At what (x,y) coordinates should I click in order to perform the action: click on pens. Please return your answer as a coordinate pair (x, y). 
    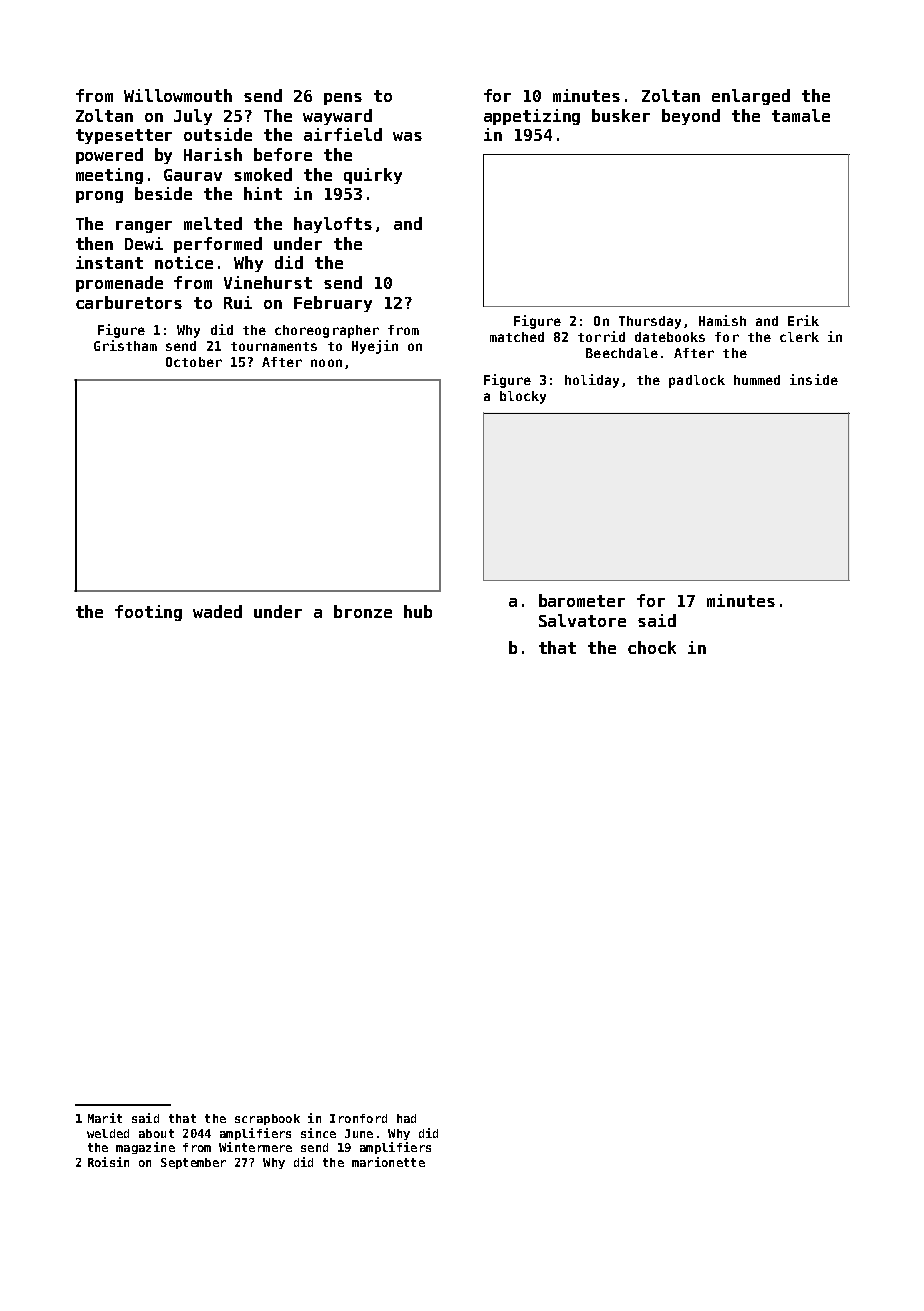
    Looking at the image, I should click on (343, 99).
